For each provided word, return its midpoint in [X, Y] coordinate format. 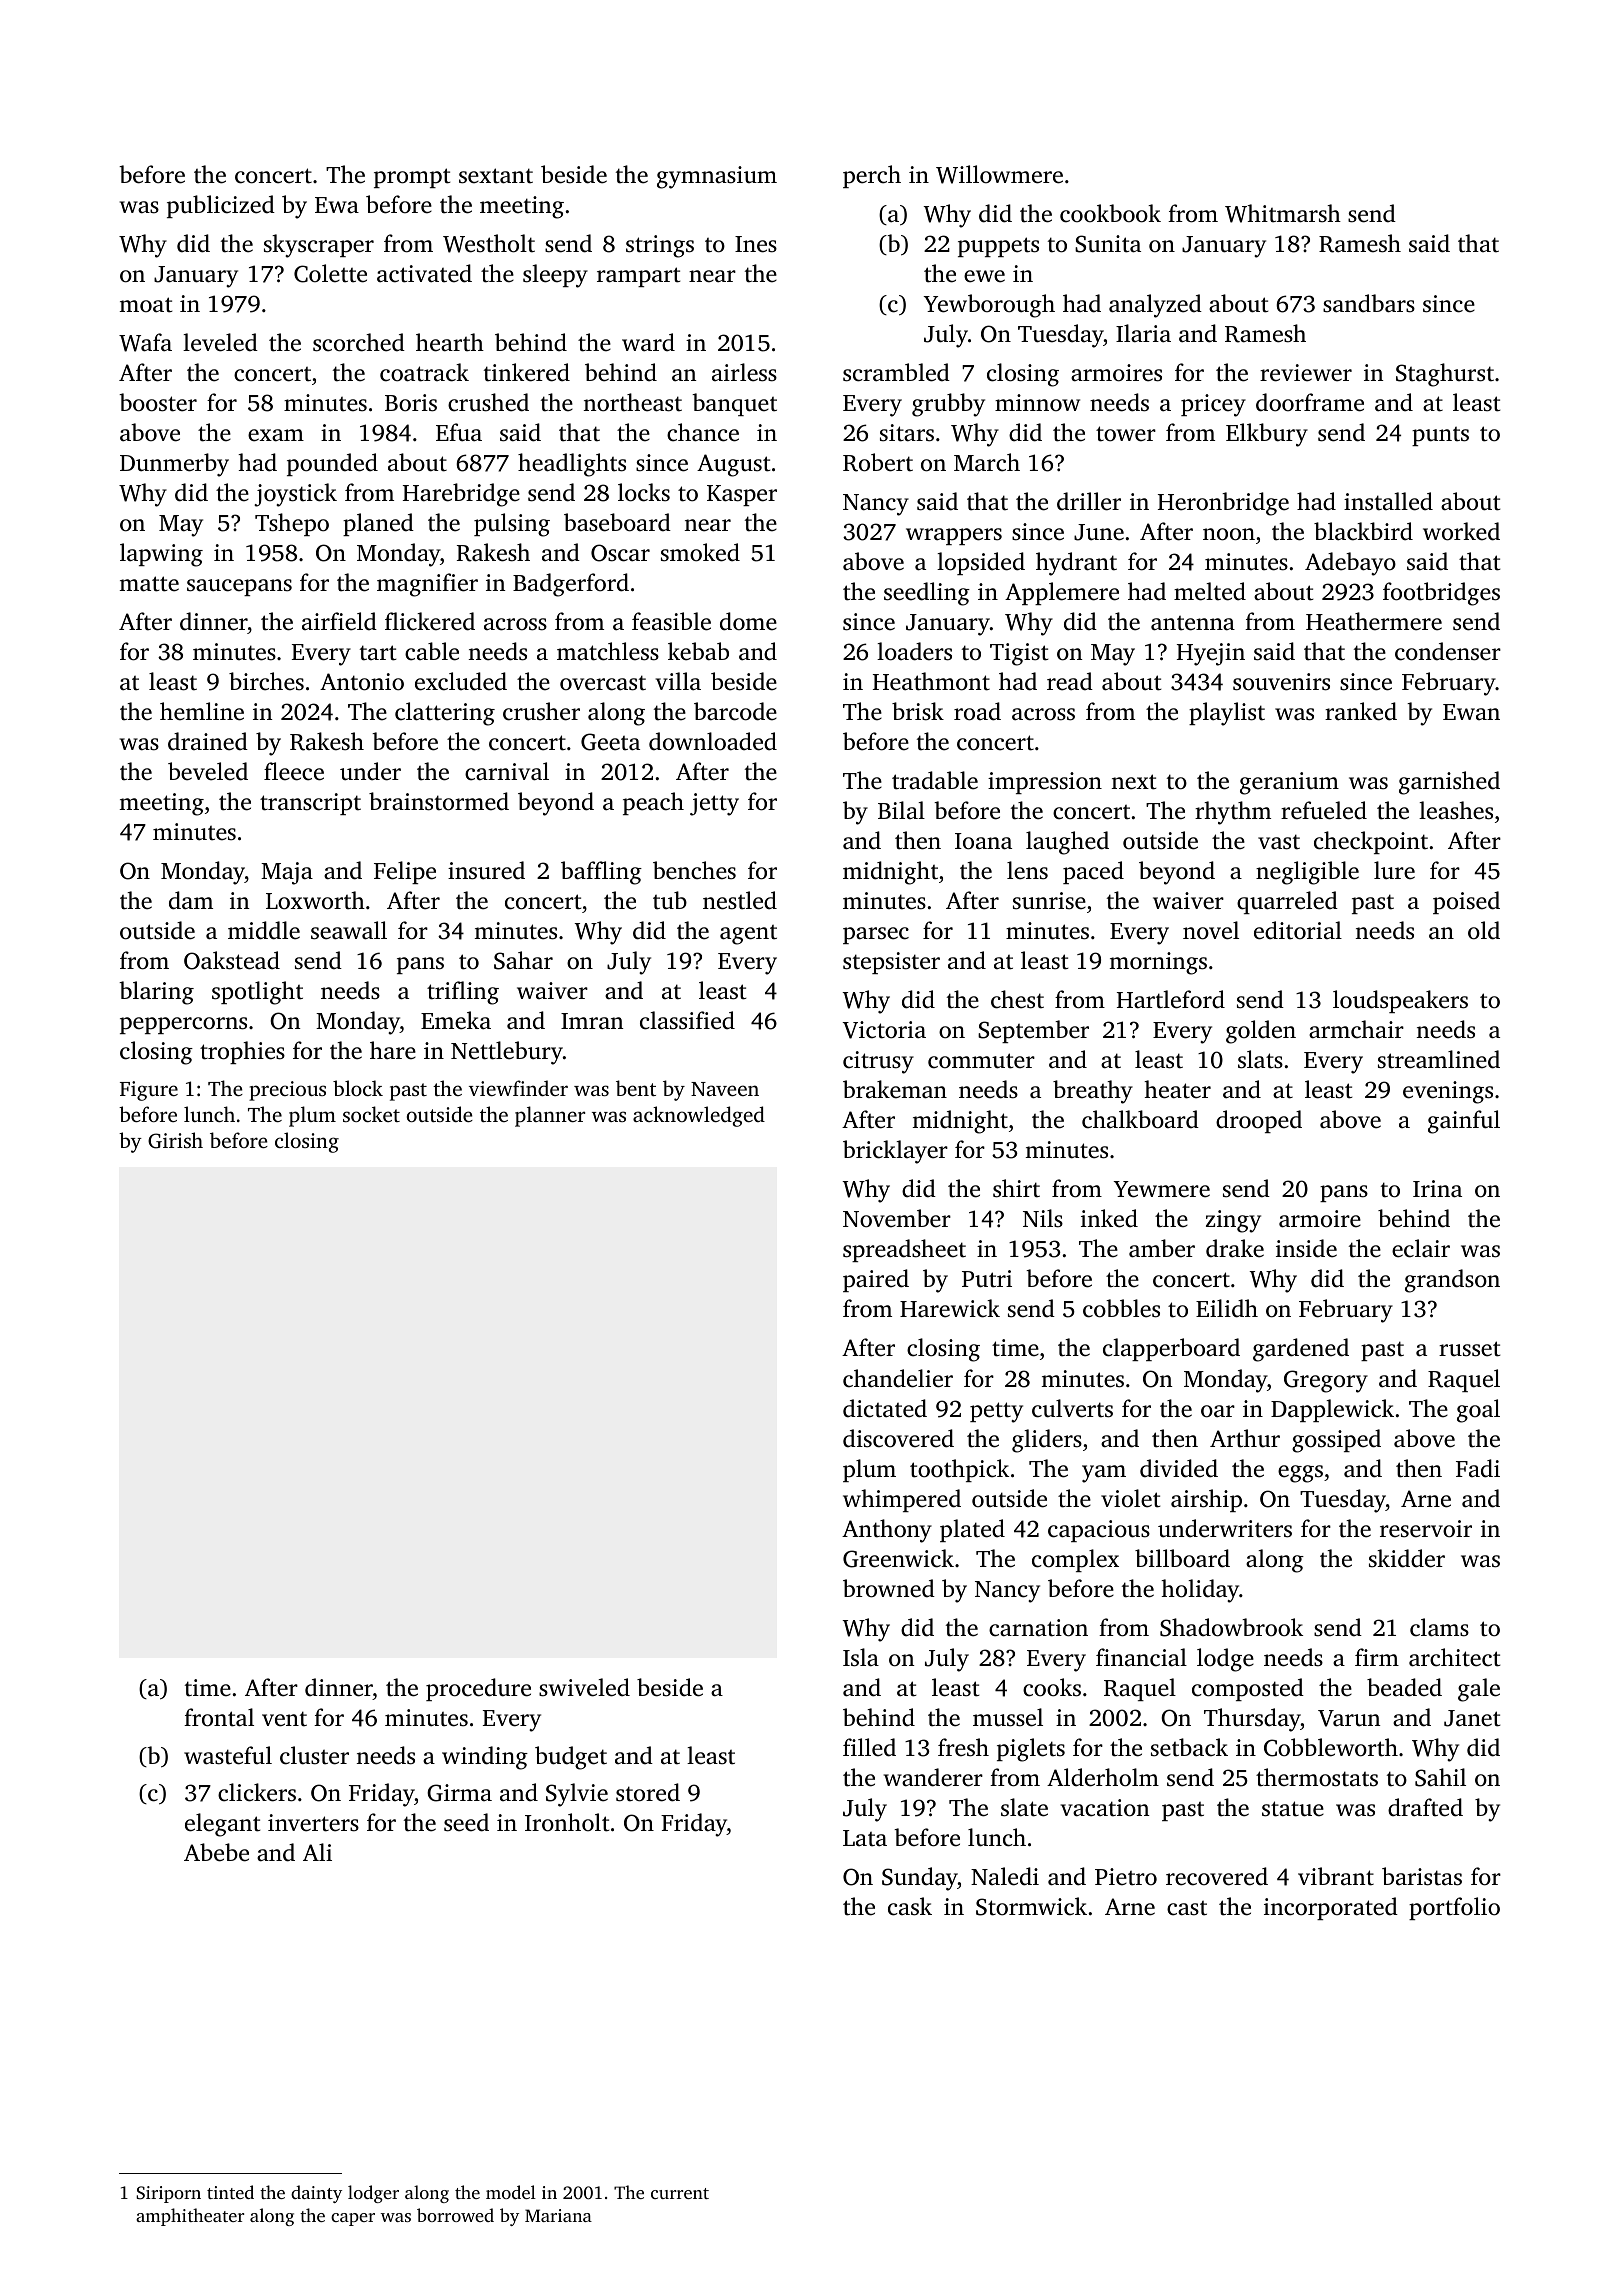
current [680, 2193]
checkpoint [1371, 842]
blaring [156, 993]
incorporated [1331, 1908]
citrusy [878, 1062]
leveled [220, 342]
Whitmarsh [1283, 213]
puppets [998, 247]
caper [353, 2219]
